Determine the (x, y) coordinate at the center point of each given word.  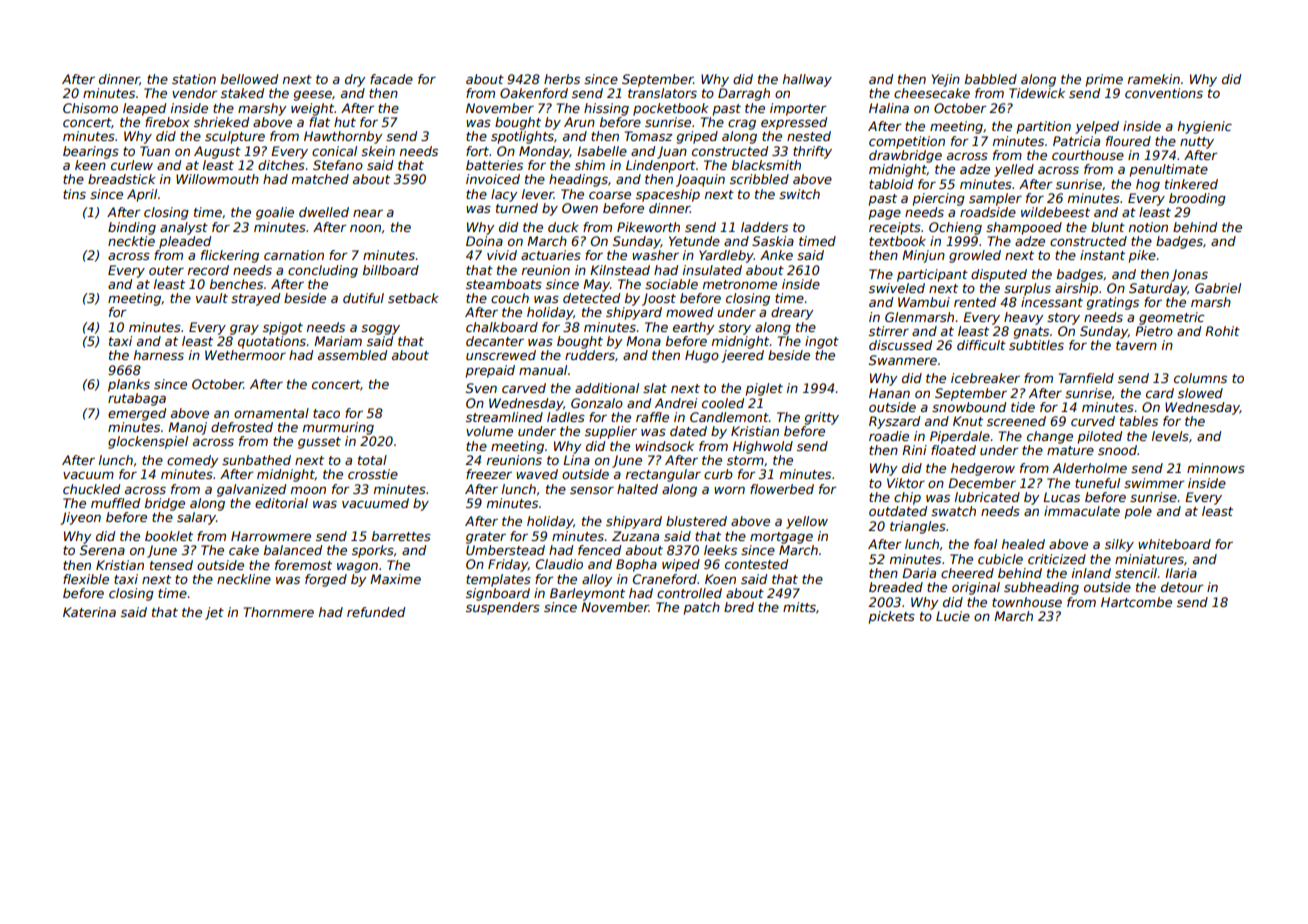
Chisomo (90, 108)
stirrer (889, 331)
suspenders (503, 608)
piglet (764, 389)
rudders (590, 355)
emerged (137, 414)
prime (1104, 80)
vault (212, 298)
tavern (1136, 345)
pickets (892, 617)
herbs (562, 79)
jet (214, 613)
